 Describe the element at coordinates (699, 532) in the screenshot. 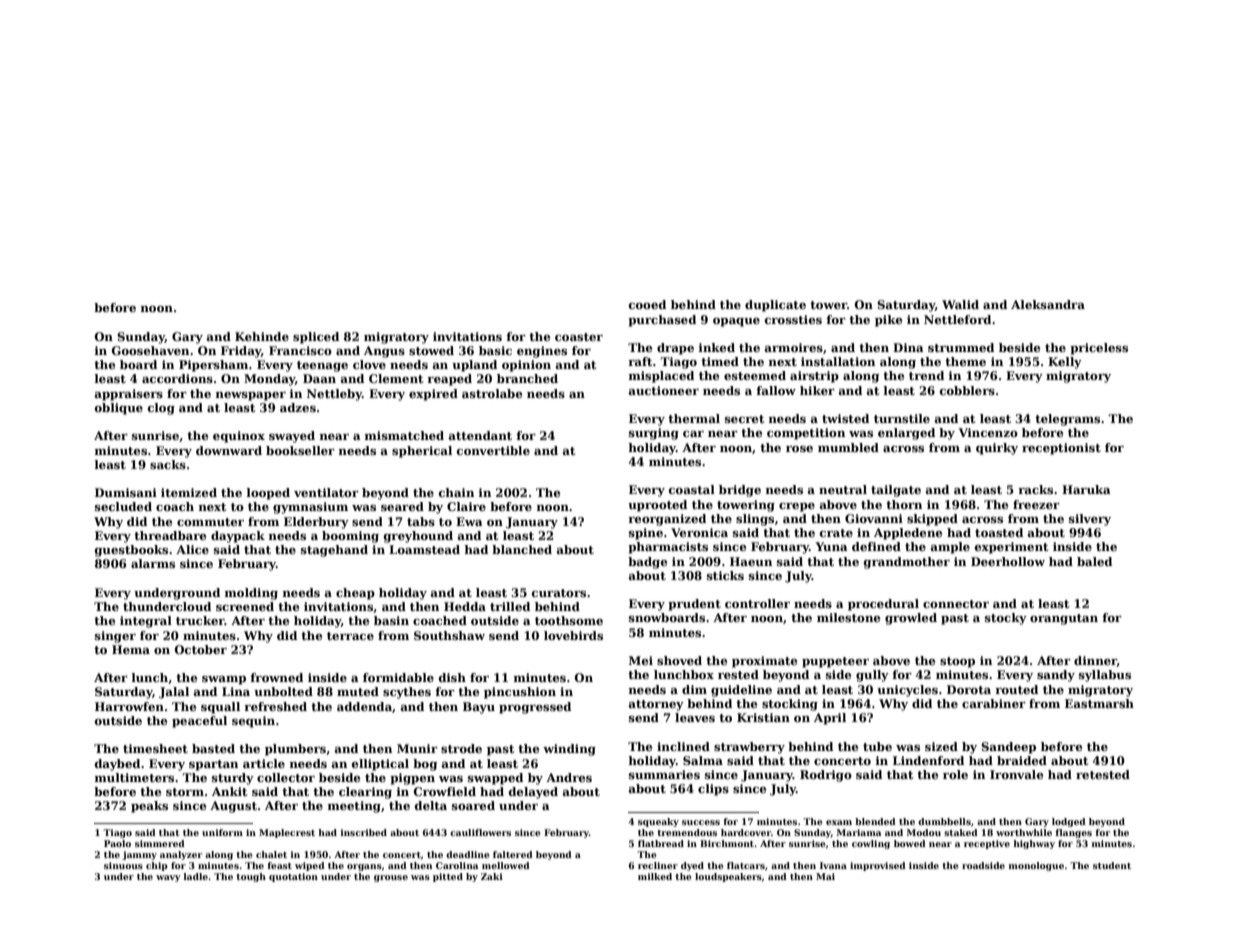

I see `Veronica` at that location.
